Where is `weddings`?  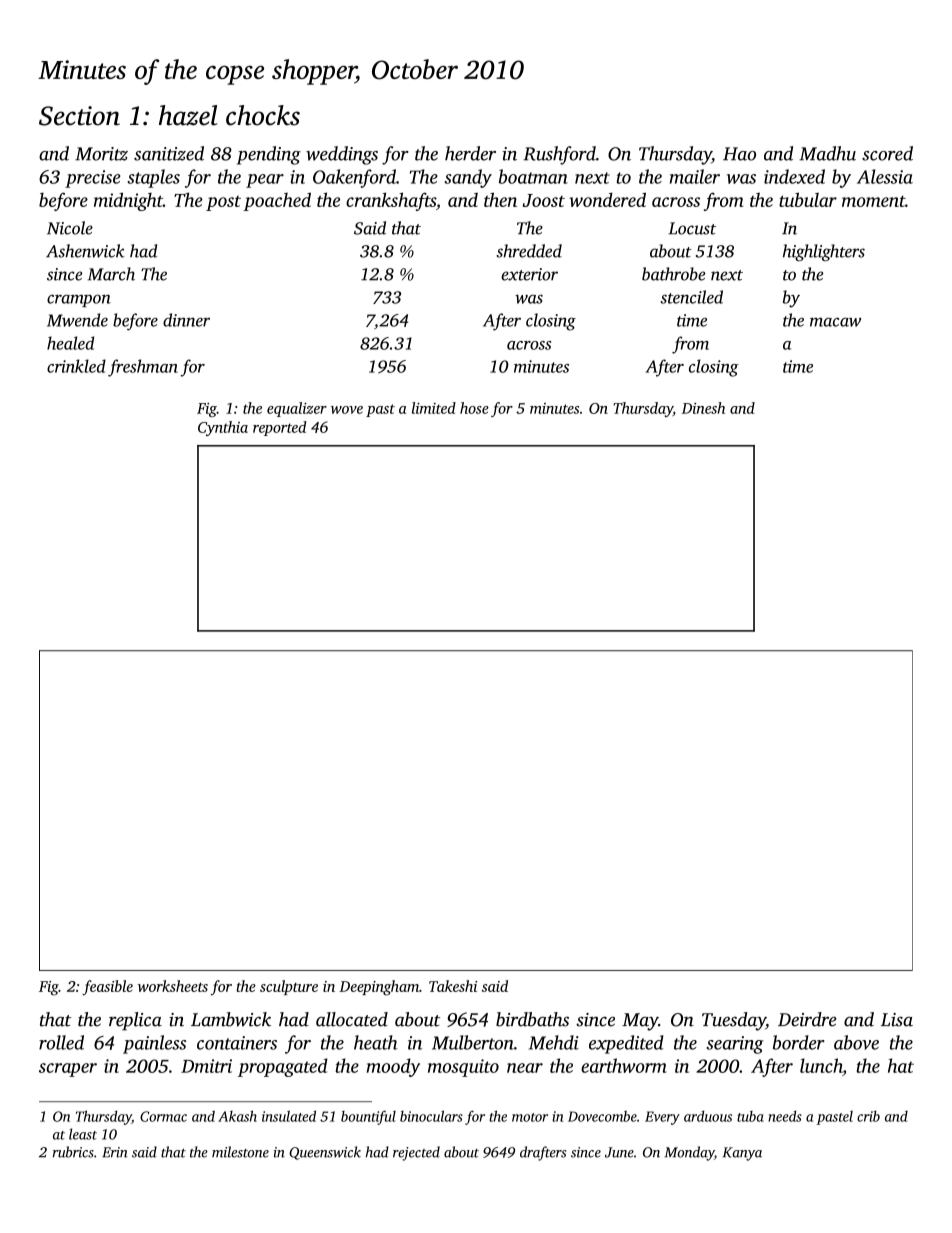
weddings is located at coordinates (342, 155).
